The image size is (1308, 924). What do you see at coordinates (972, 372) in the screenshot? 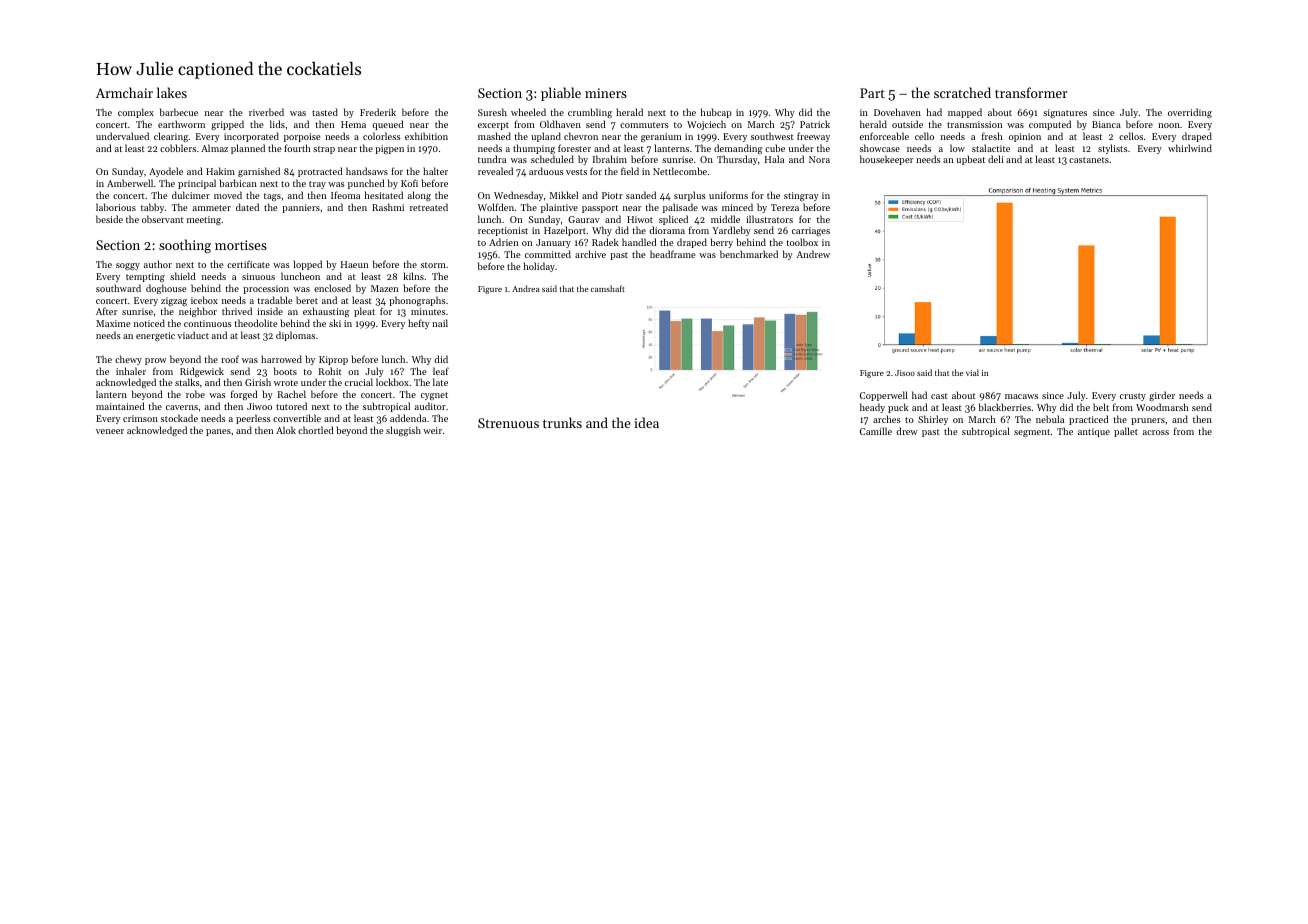
I see `vial` at bounding box center [972, 372].
